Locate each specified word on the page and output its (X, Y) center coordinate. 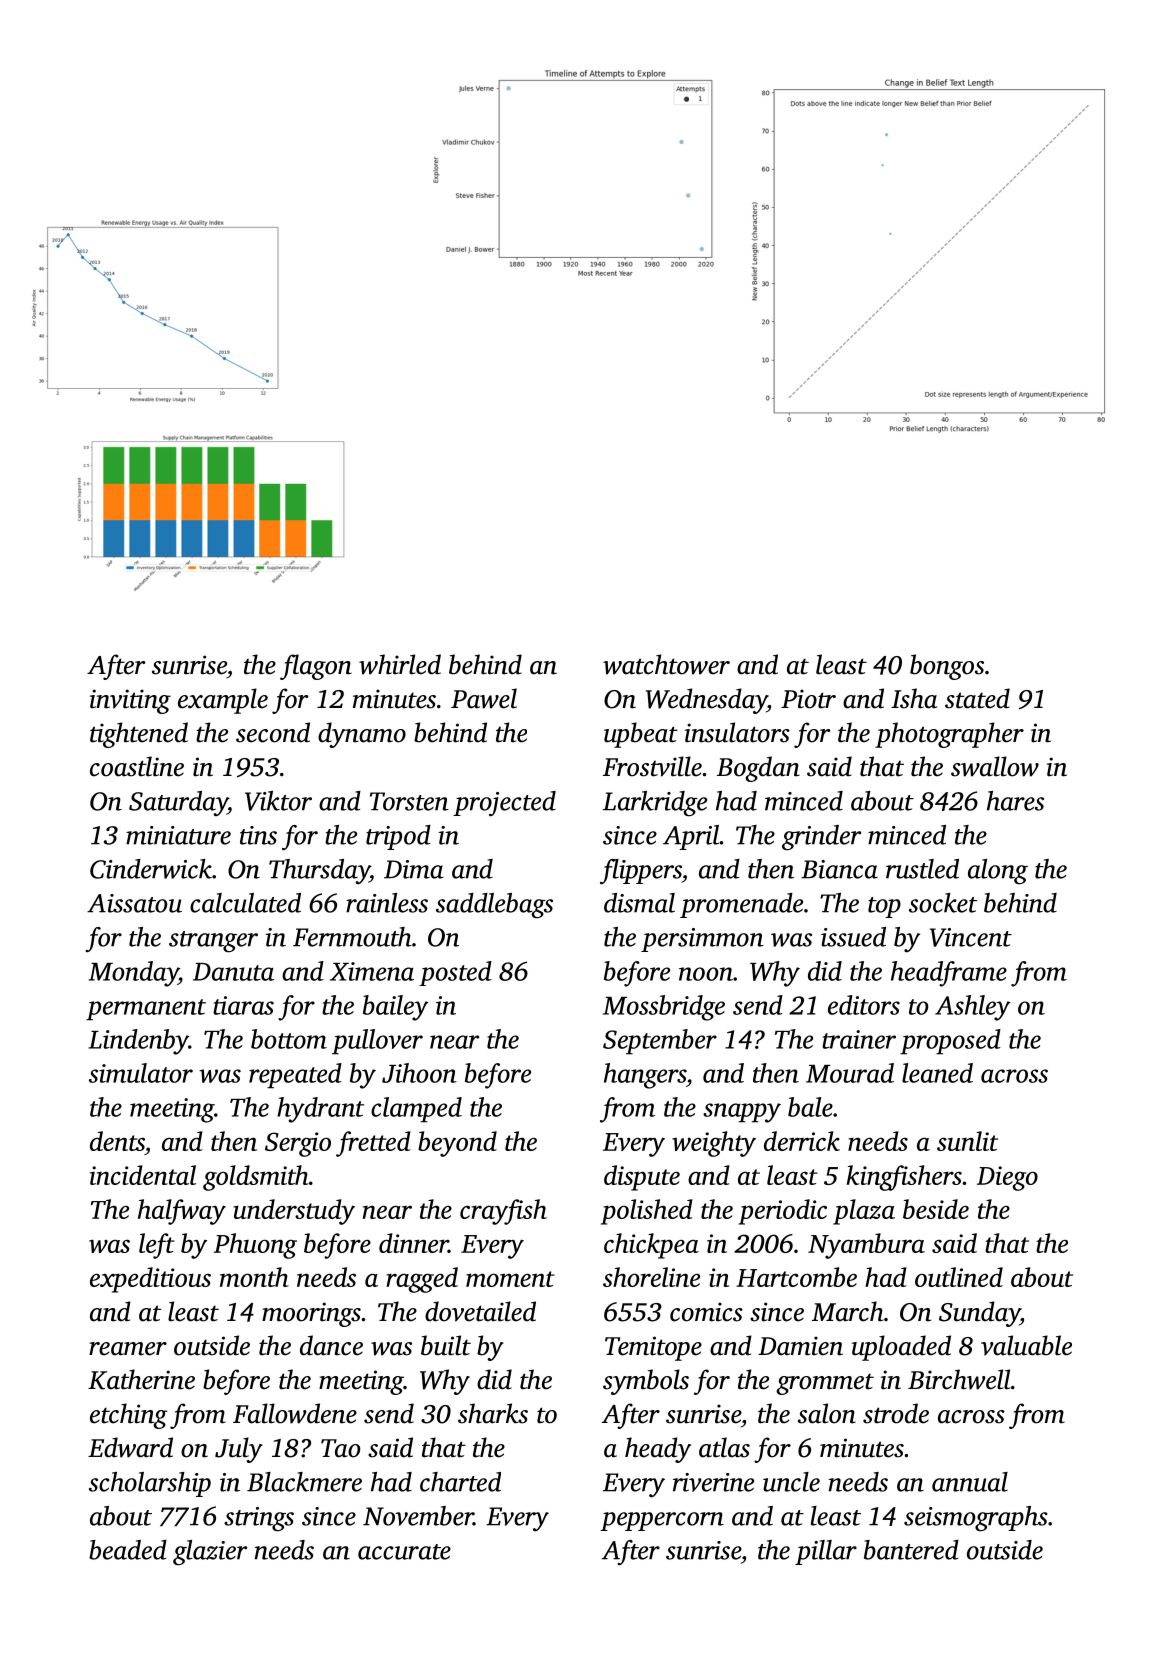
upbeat (641, 735)
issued (853, 937)
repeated (295, 1076)
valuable (1026, 1345)
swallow (995, 766)
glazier (210, 1553)
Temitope (653, 1348)
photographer (949, 735)
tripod (398, 837)
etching (129, 1416)
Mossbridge (664, 1008)
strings (259, 1519)
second (273, 732)
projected (504, 804)
